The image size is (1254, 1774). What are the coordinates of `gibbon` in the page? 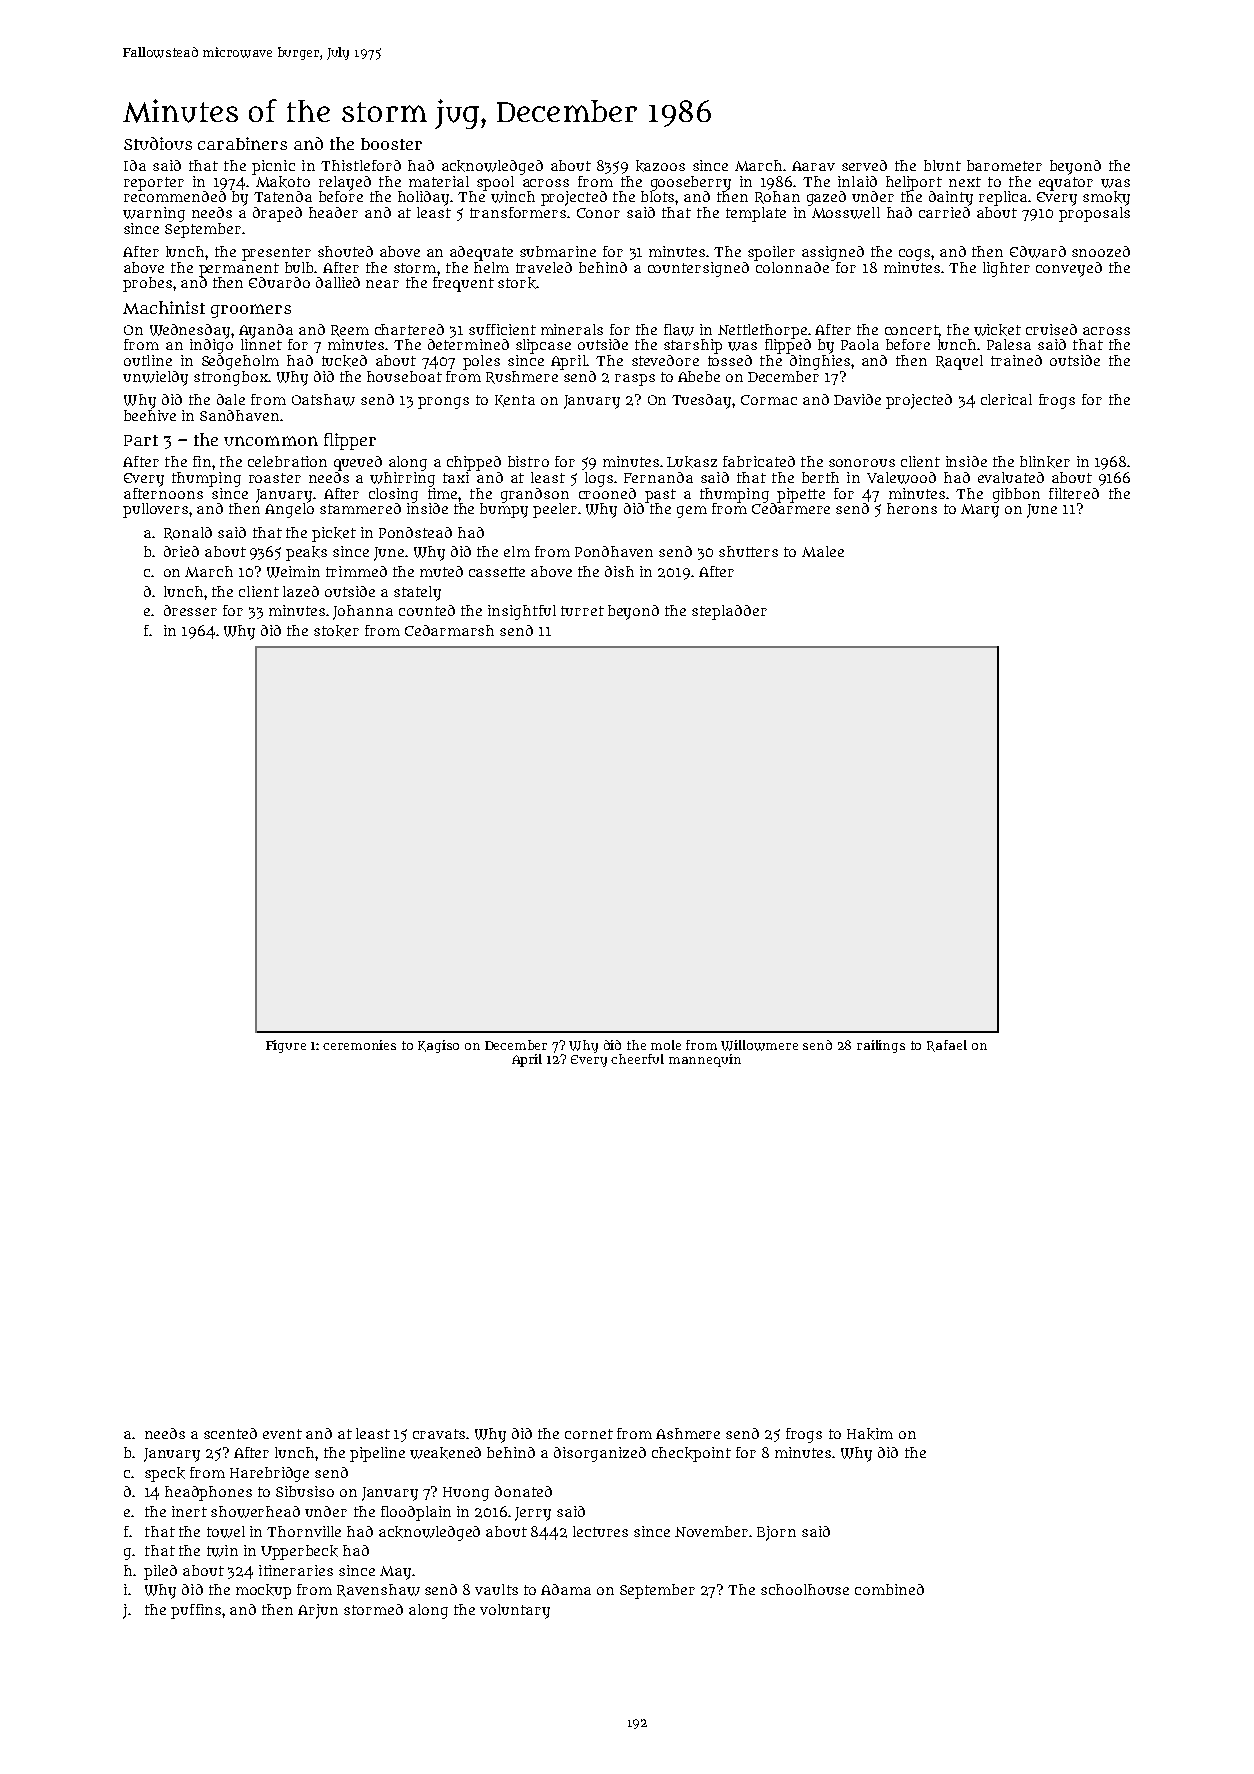 It's located at (1016, 495).
